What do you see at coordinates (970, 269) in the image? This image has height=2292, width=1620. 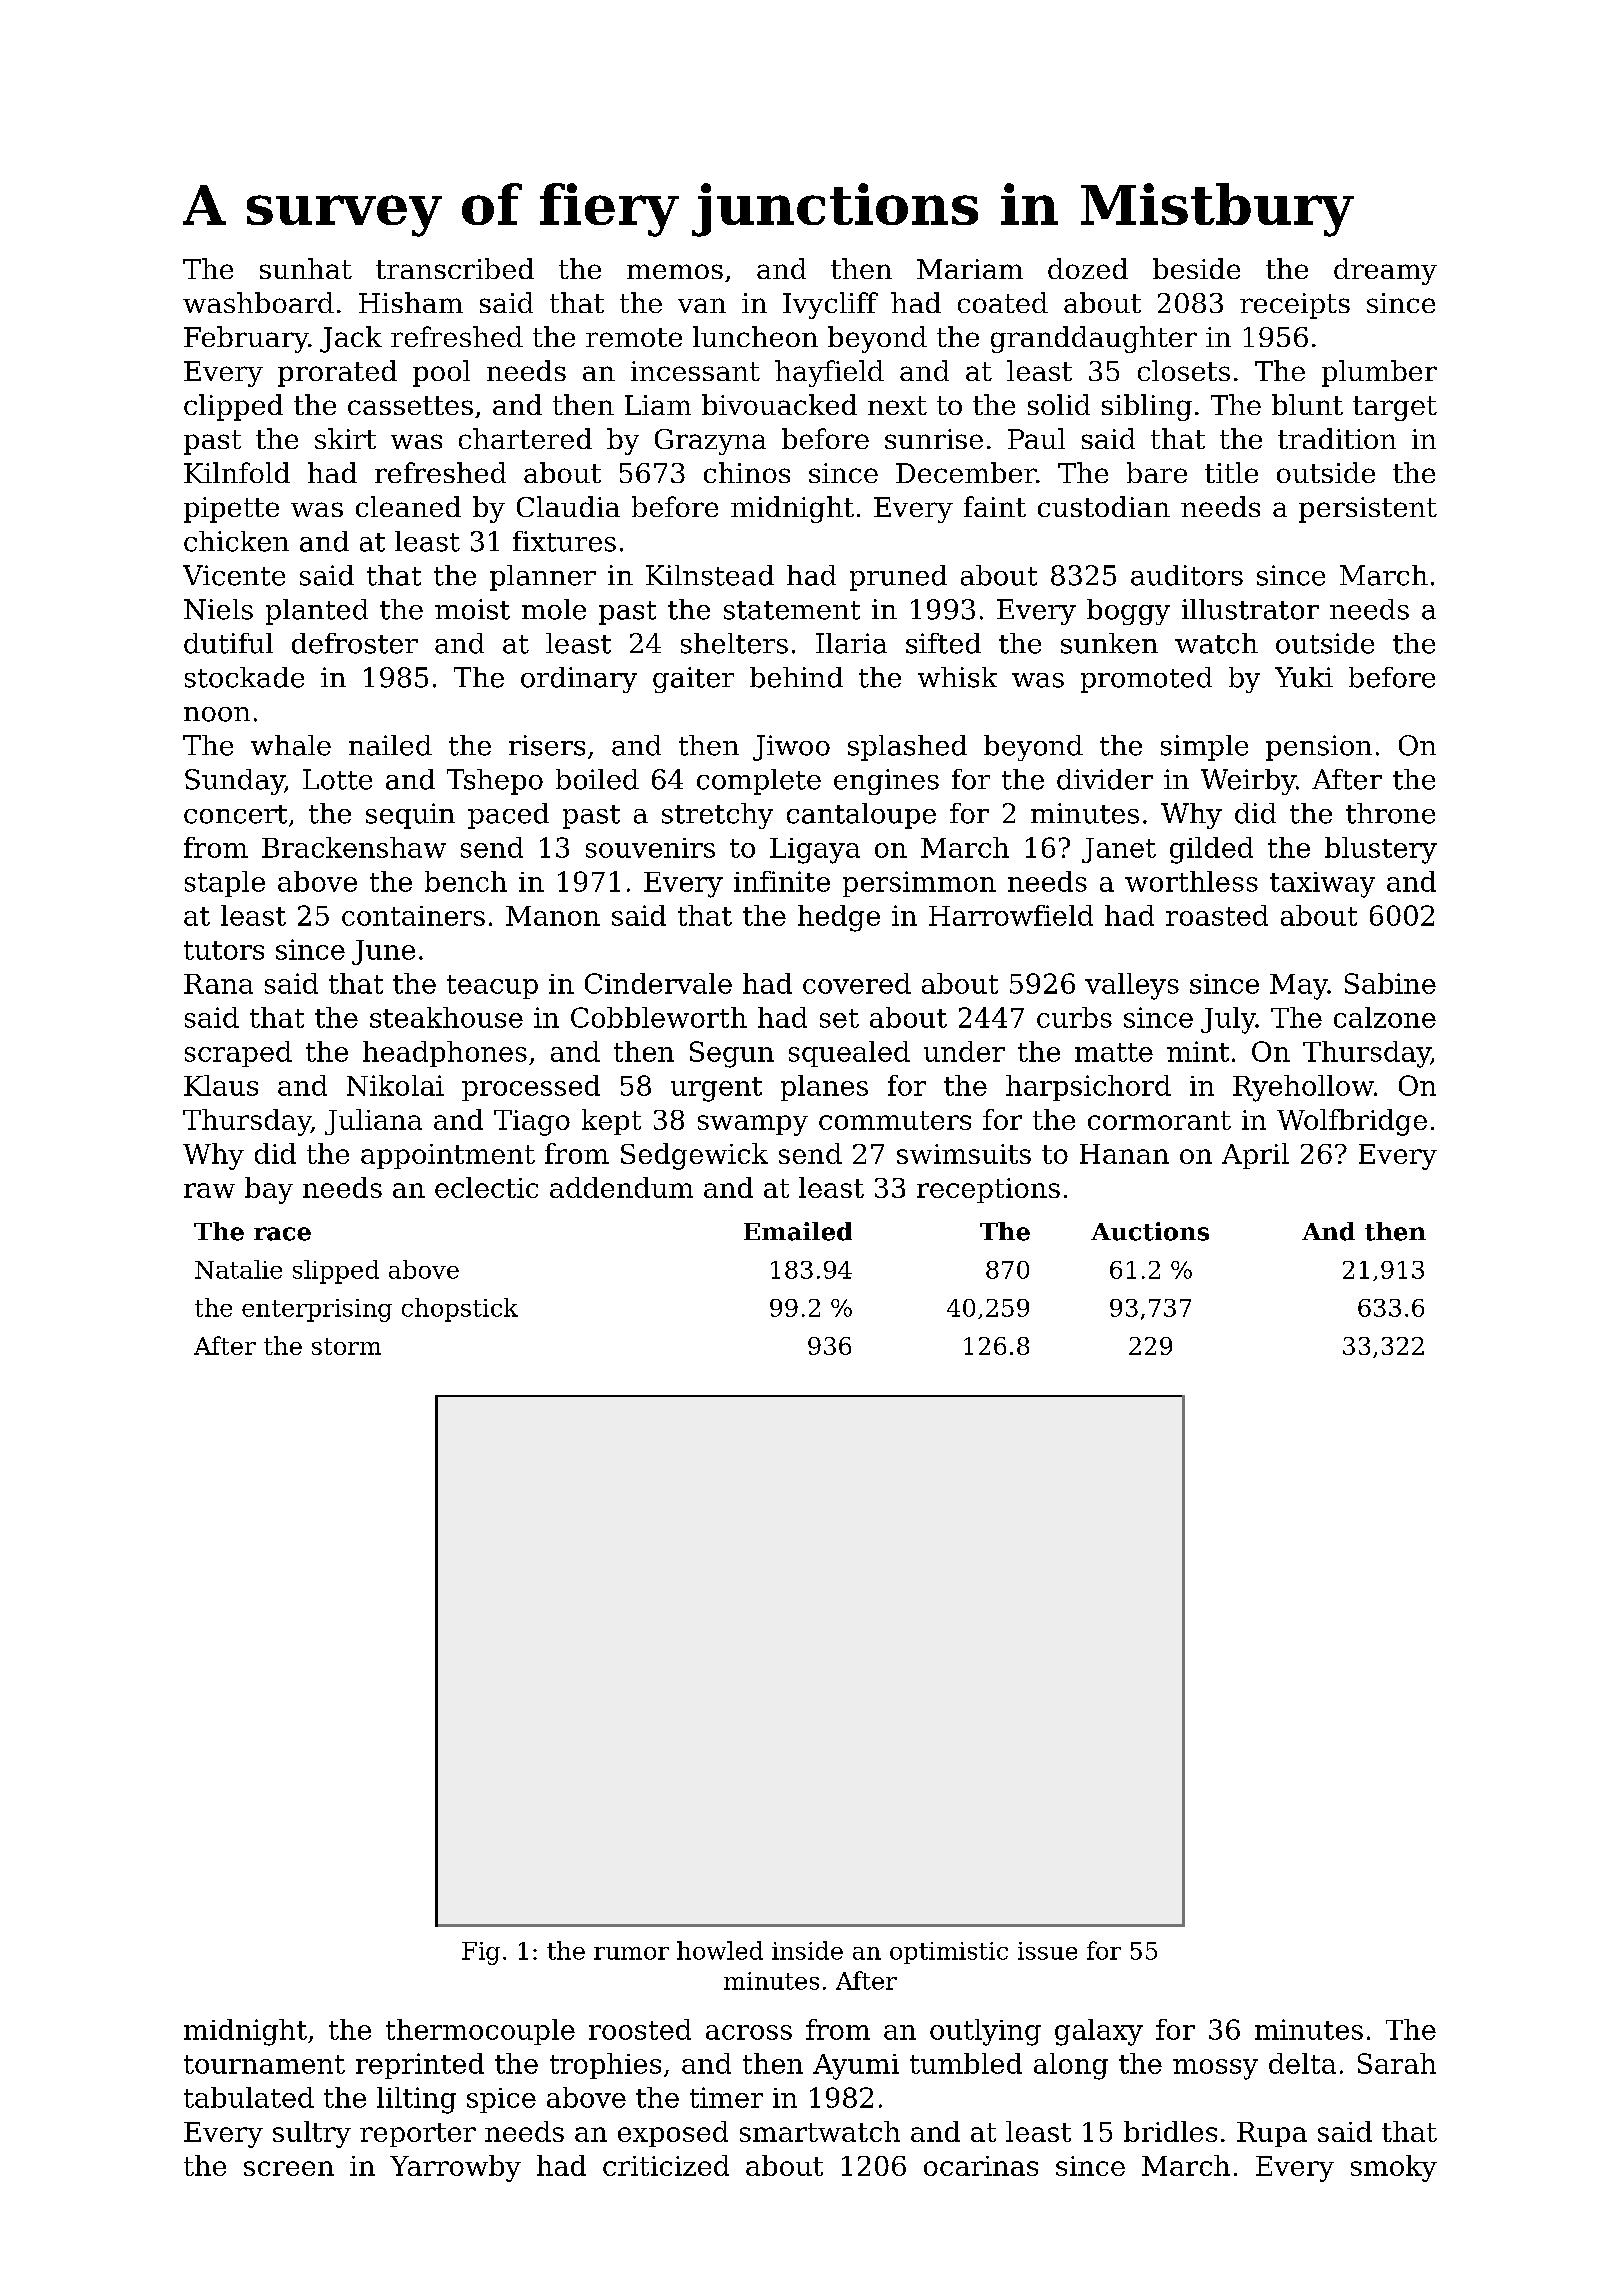 I see `Mariam` at bounding box center [970, 269].
